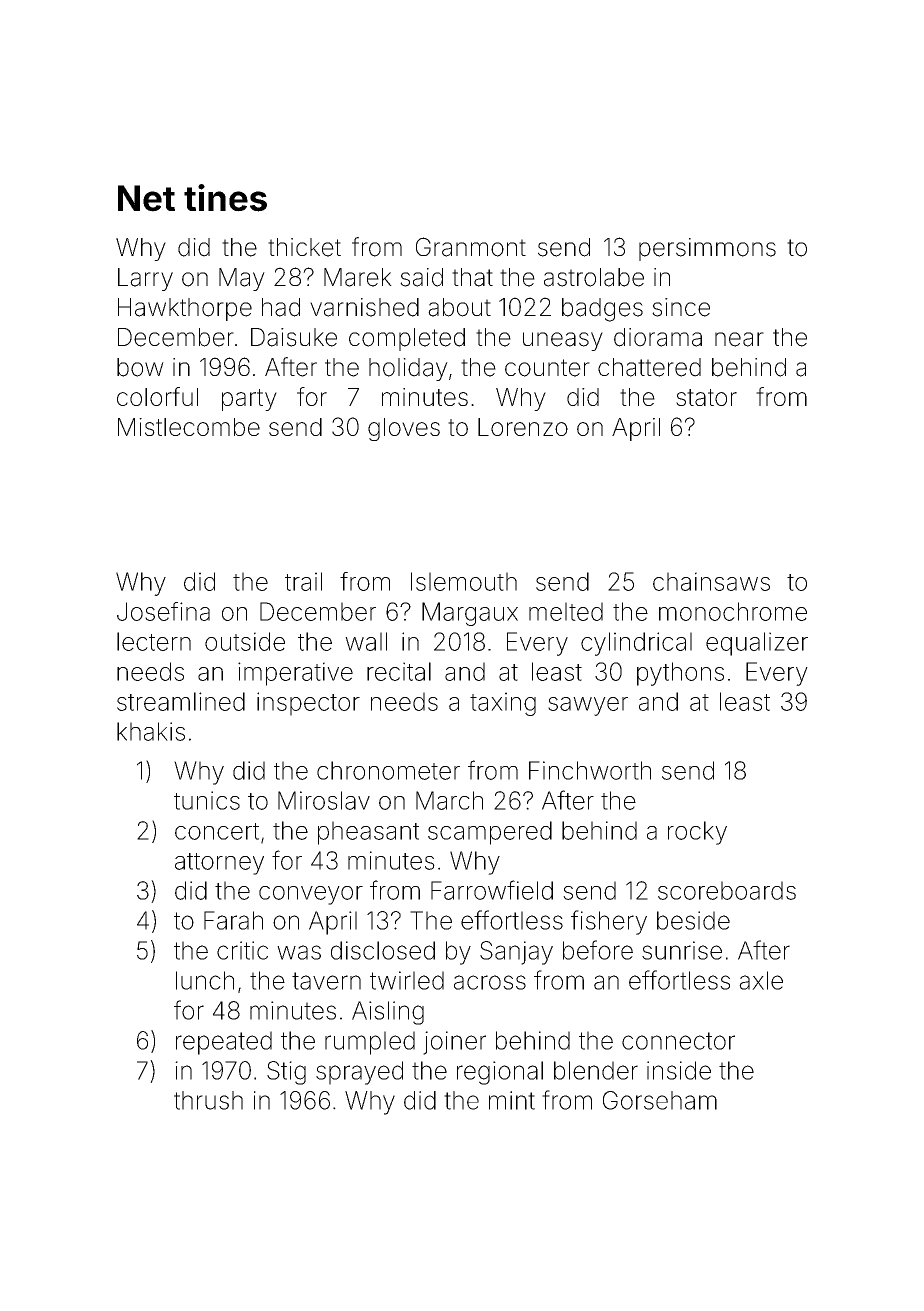 This page has width=924, height=1311. I want to click on recital, so click(399, 671).
